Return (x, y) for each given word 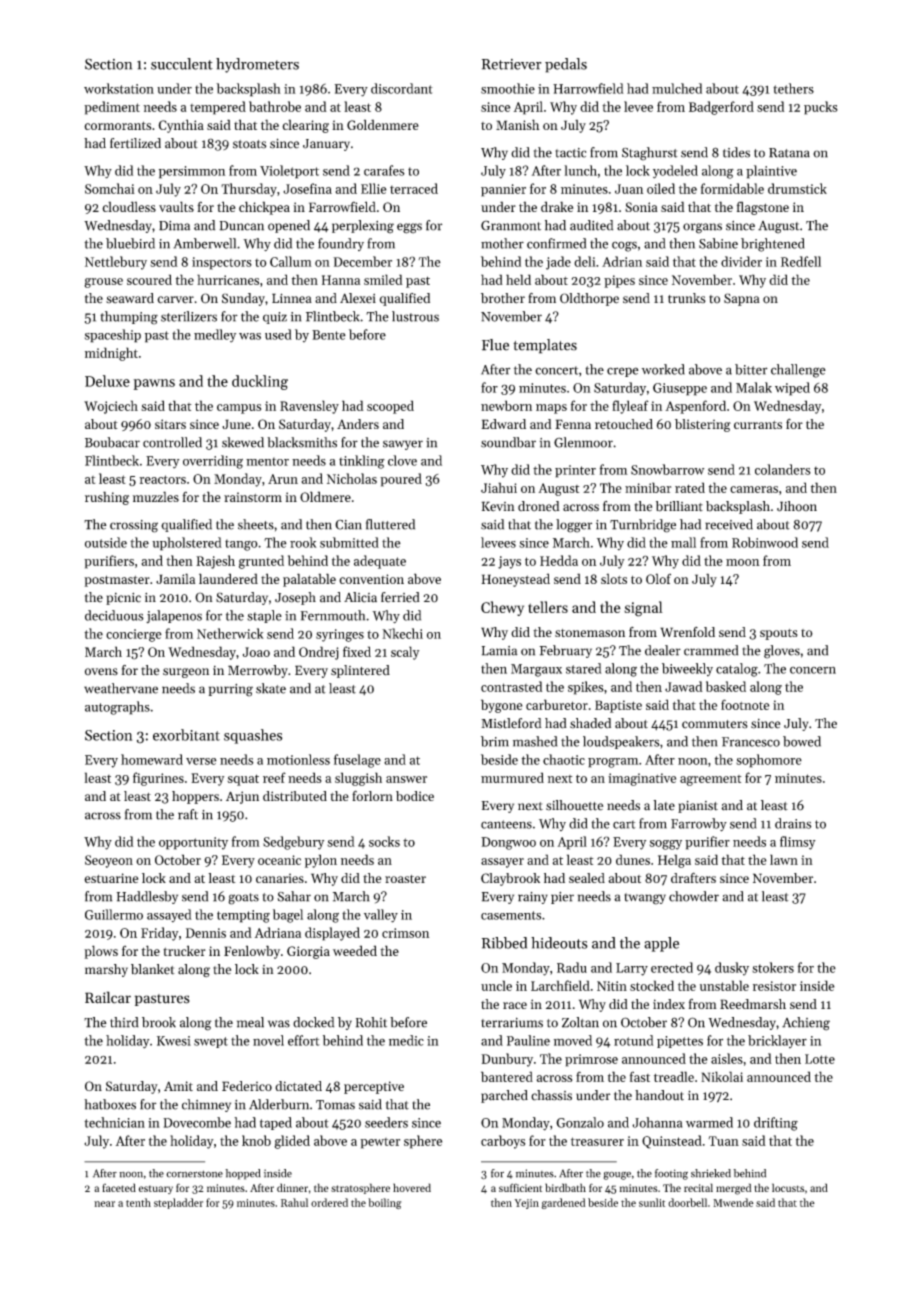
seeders (386, 1122)
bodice (415, 796)
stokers (773, 967)
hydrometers (257, 65)
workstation (119, 88)
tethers (793, 88)
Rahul (294, 1202)
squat (243, 780)
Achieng (806, 1024)
